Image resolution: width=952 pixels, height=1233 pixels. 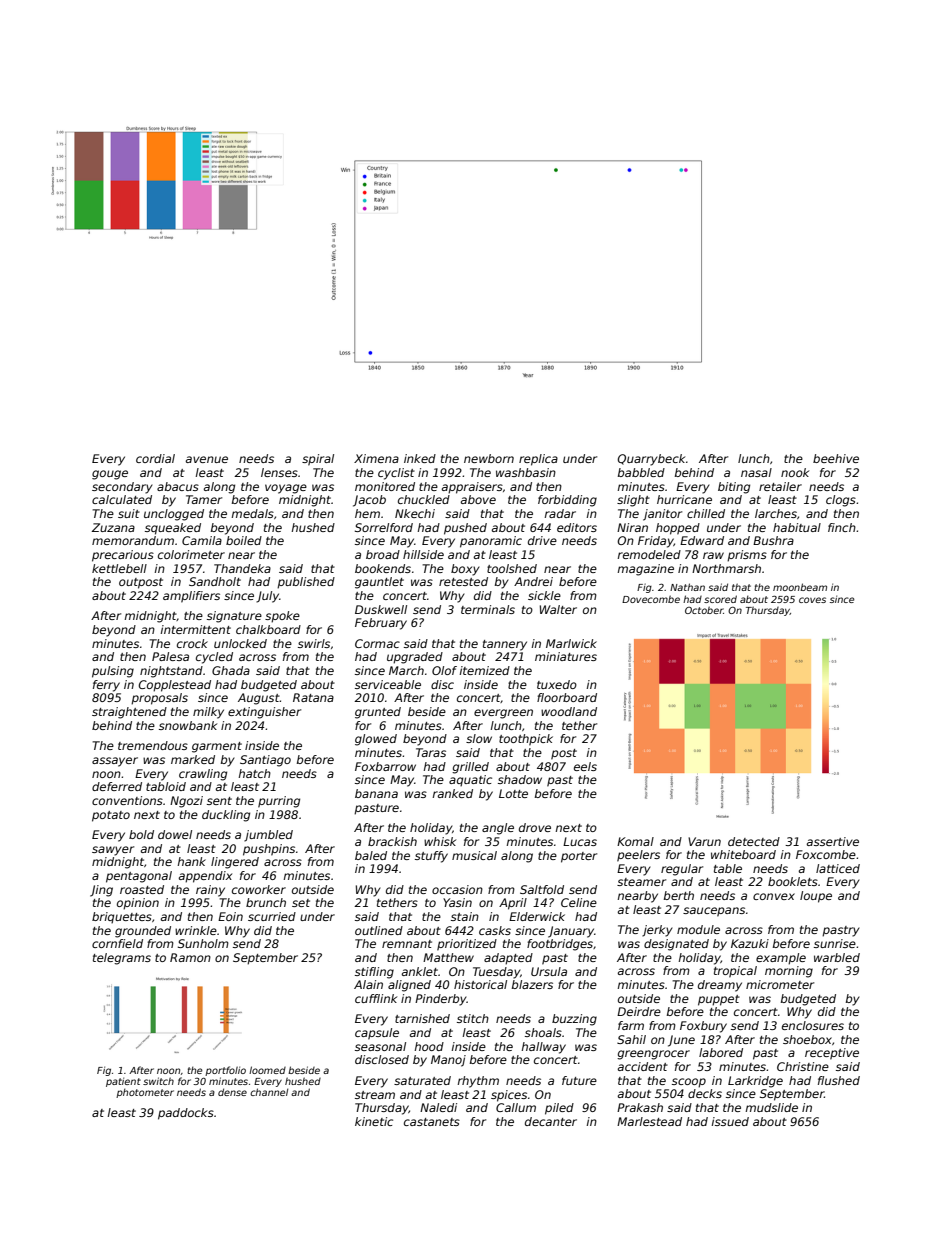 I want to click on moonbeam, so click(x=800, y=587).
